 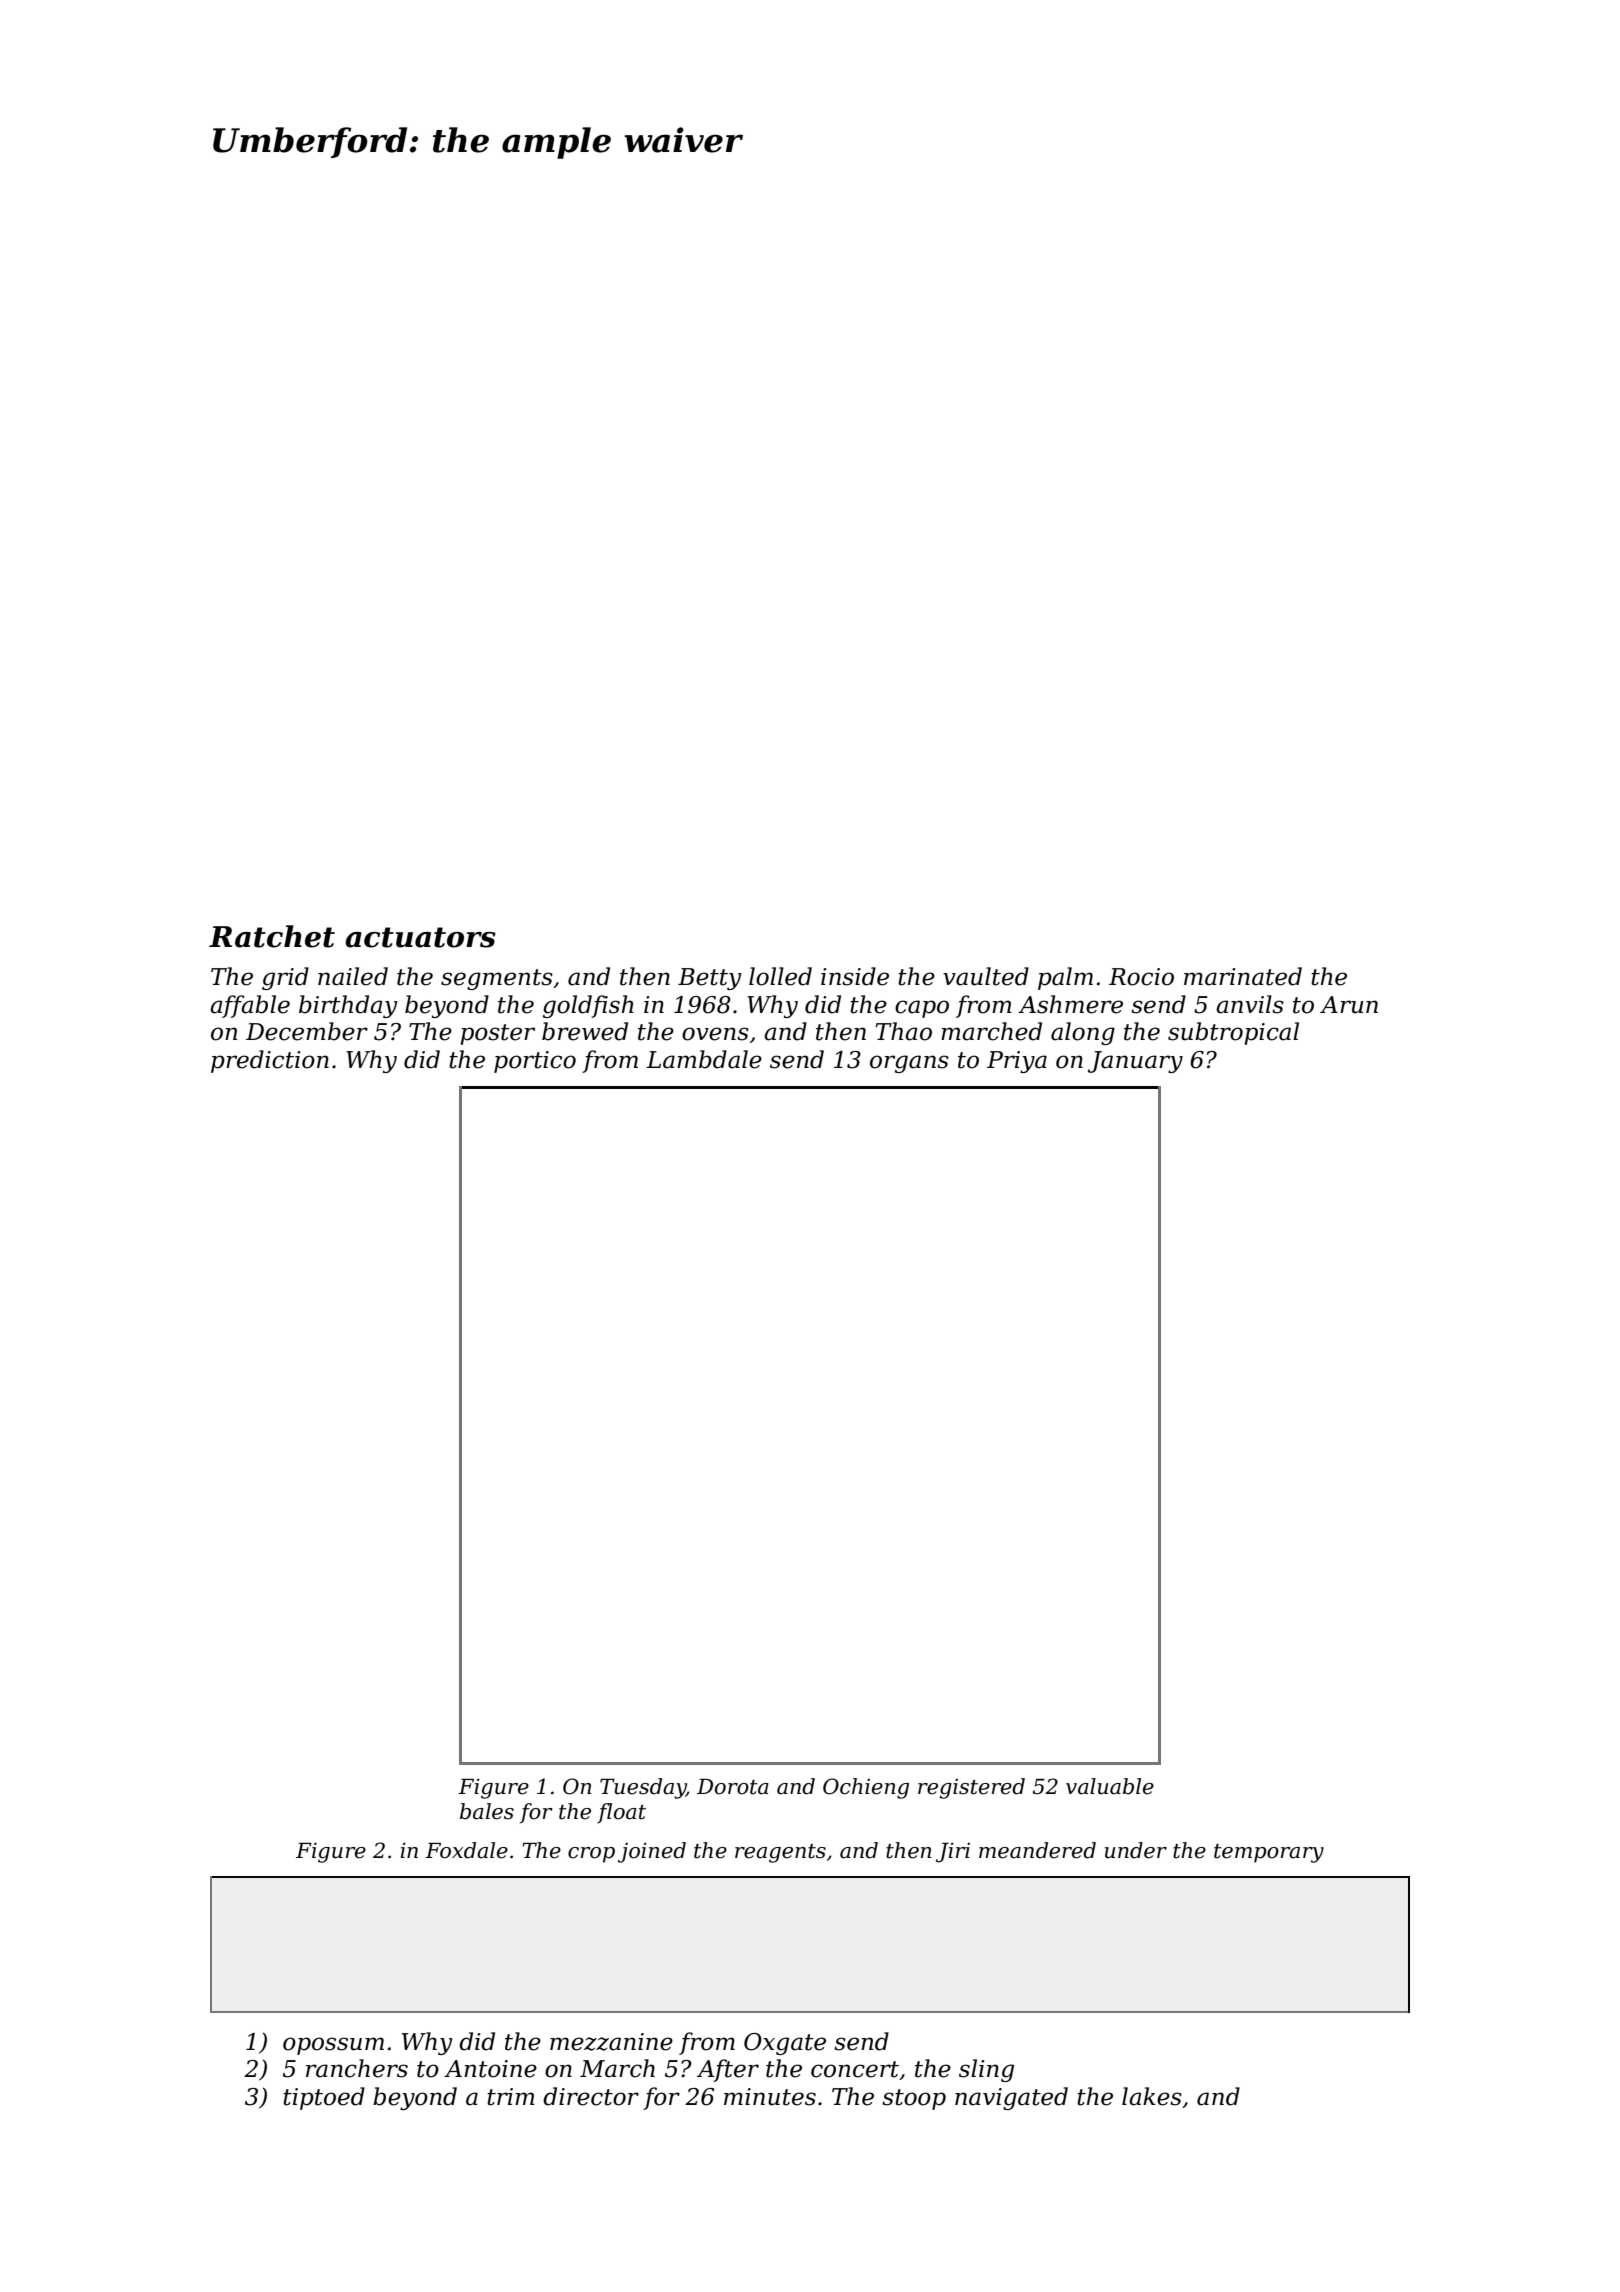 What do you see at coordinates (1349, 1005) in the screenshot?
I see `Arun` at bounding box center [1349, 1005].
